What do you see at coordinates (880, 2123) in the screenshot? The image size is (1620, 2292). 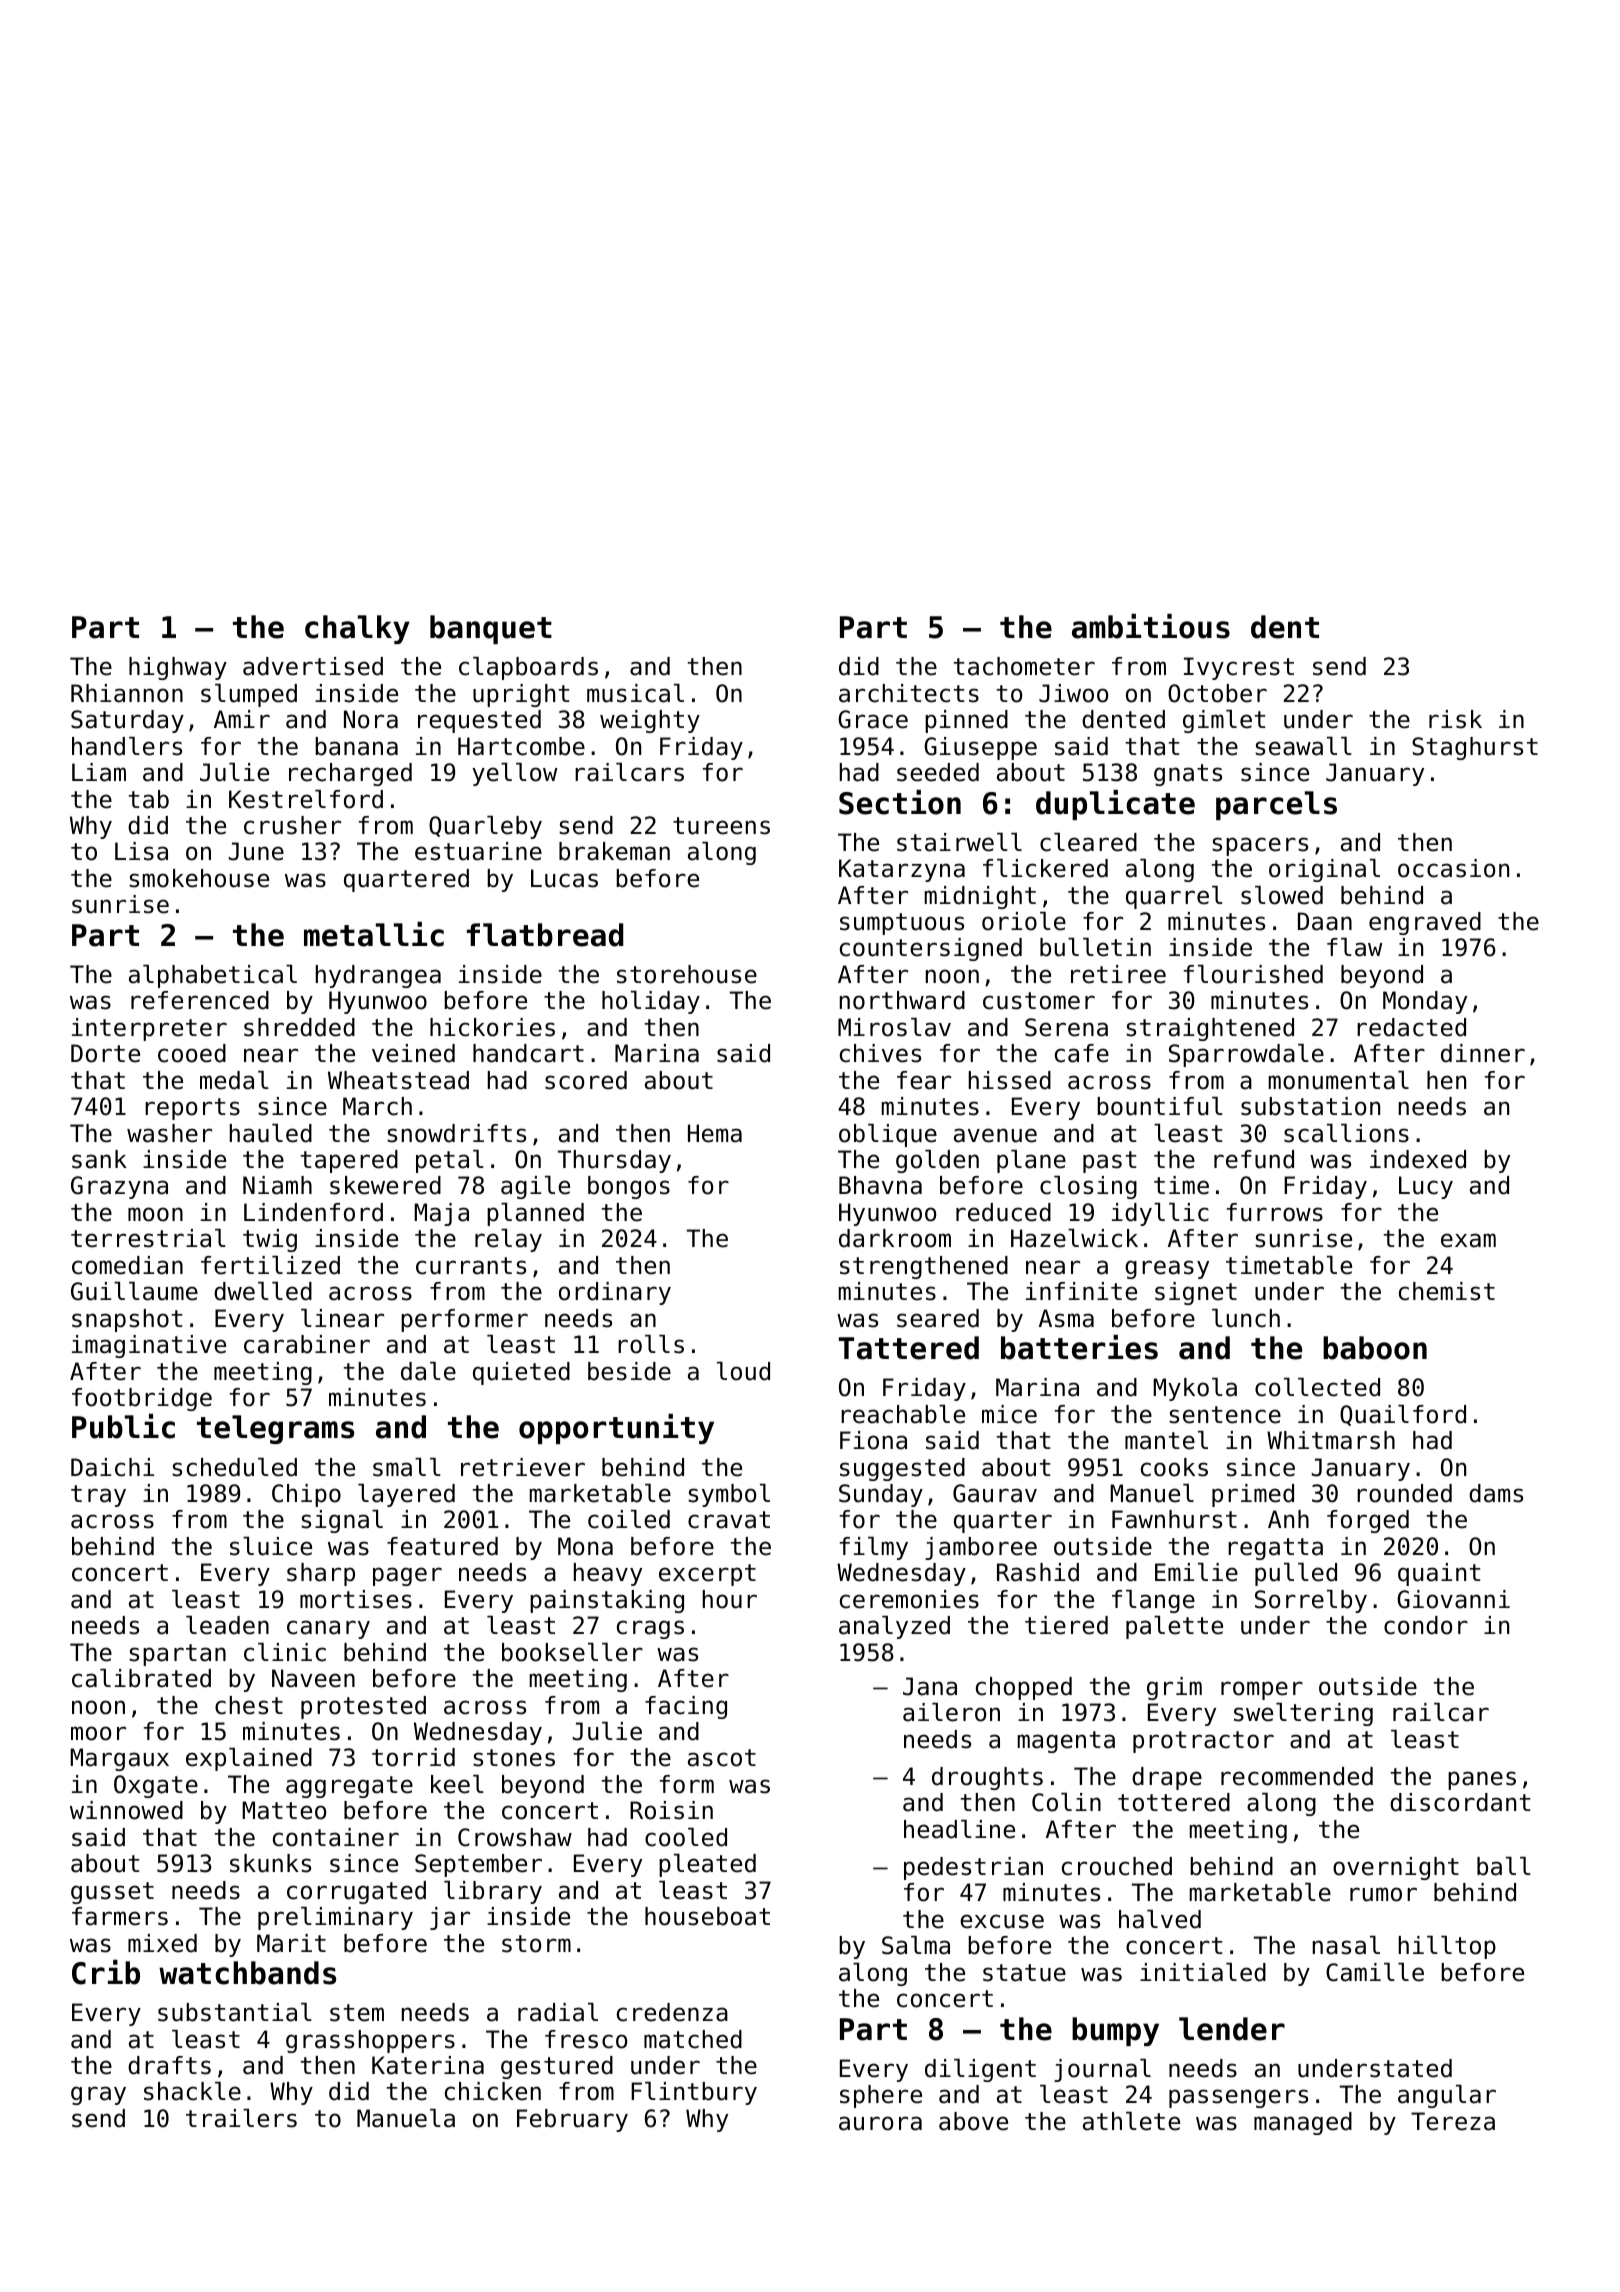 I see `aurora` at bounding box center [880, 2123].
